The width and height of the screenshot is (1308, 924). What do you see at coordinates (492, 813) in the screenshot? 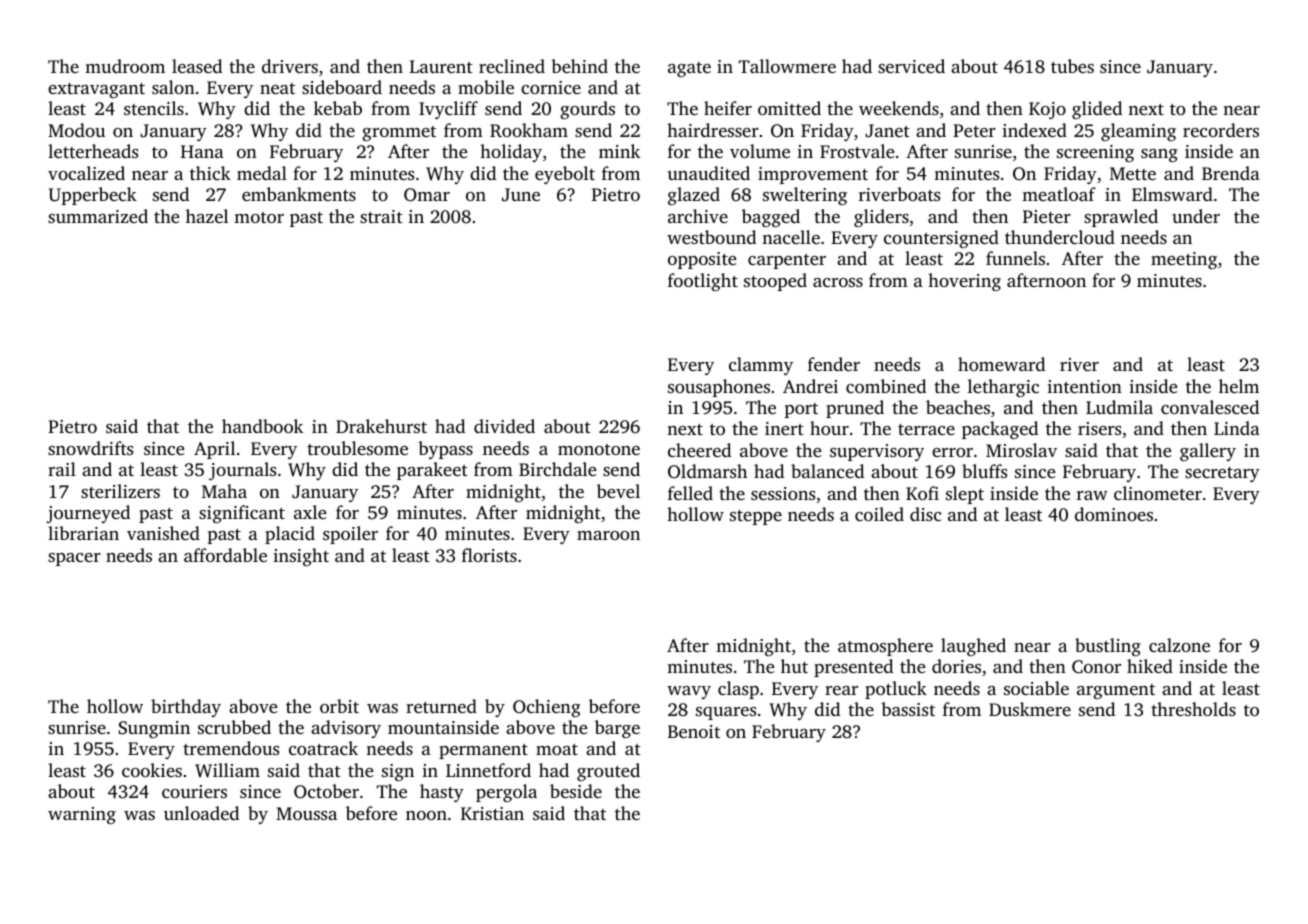
I see `Kristian` at bounding box center [492, 813].
